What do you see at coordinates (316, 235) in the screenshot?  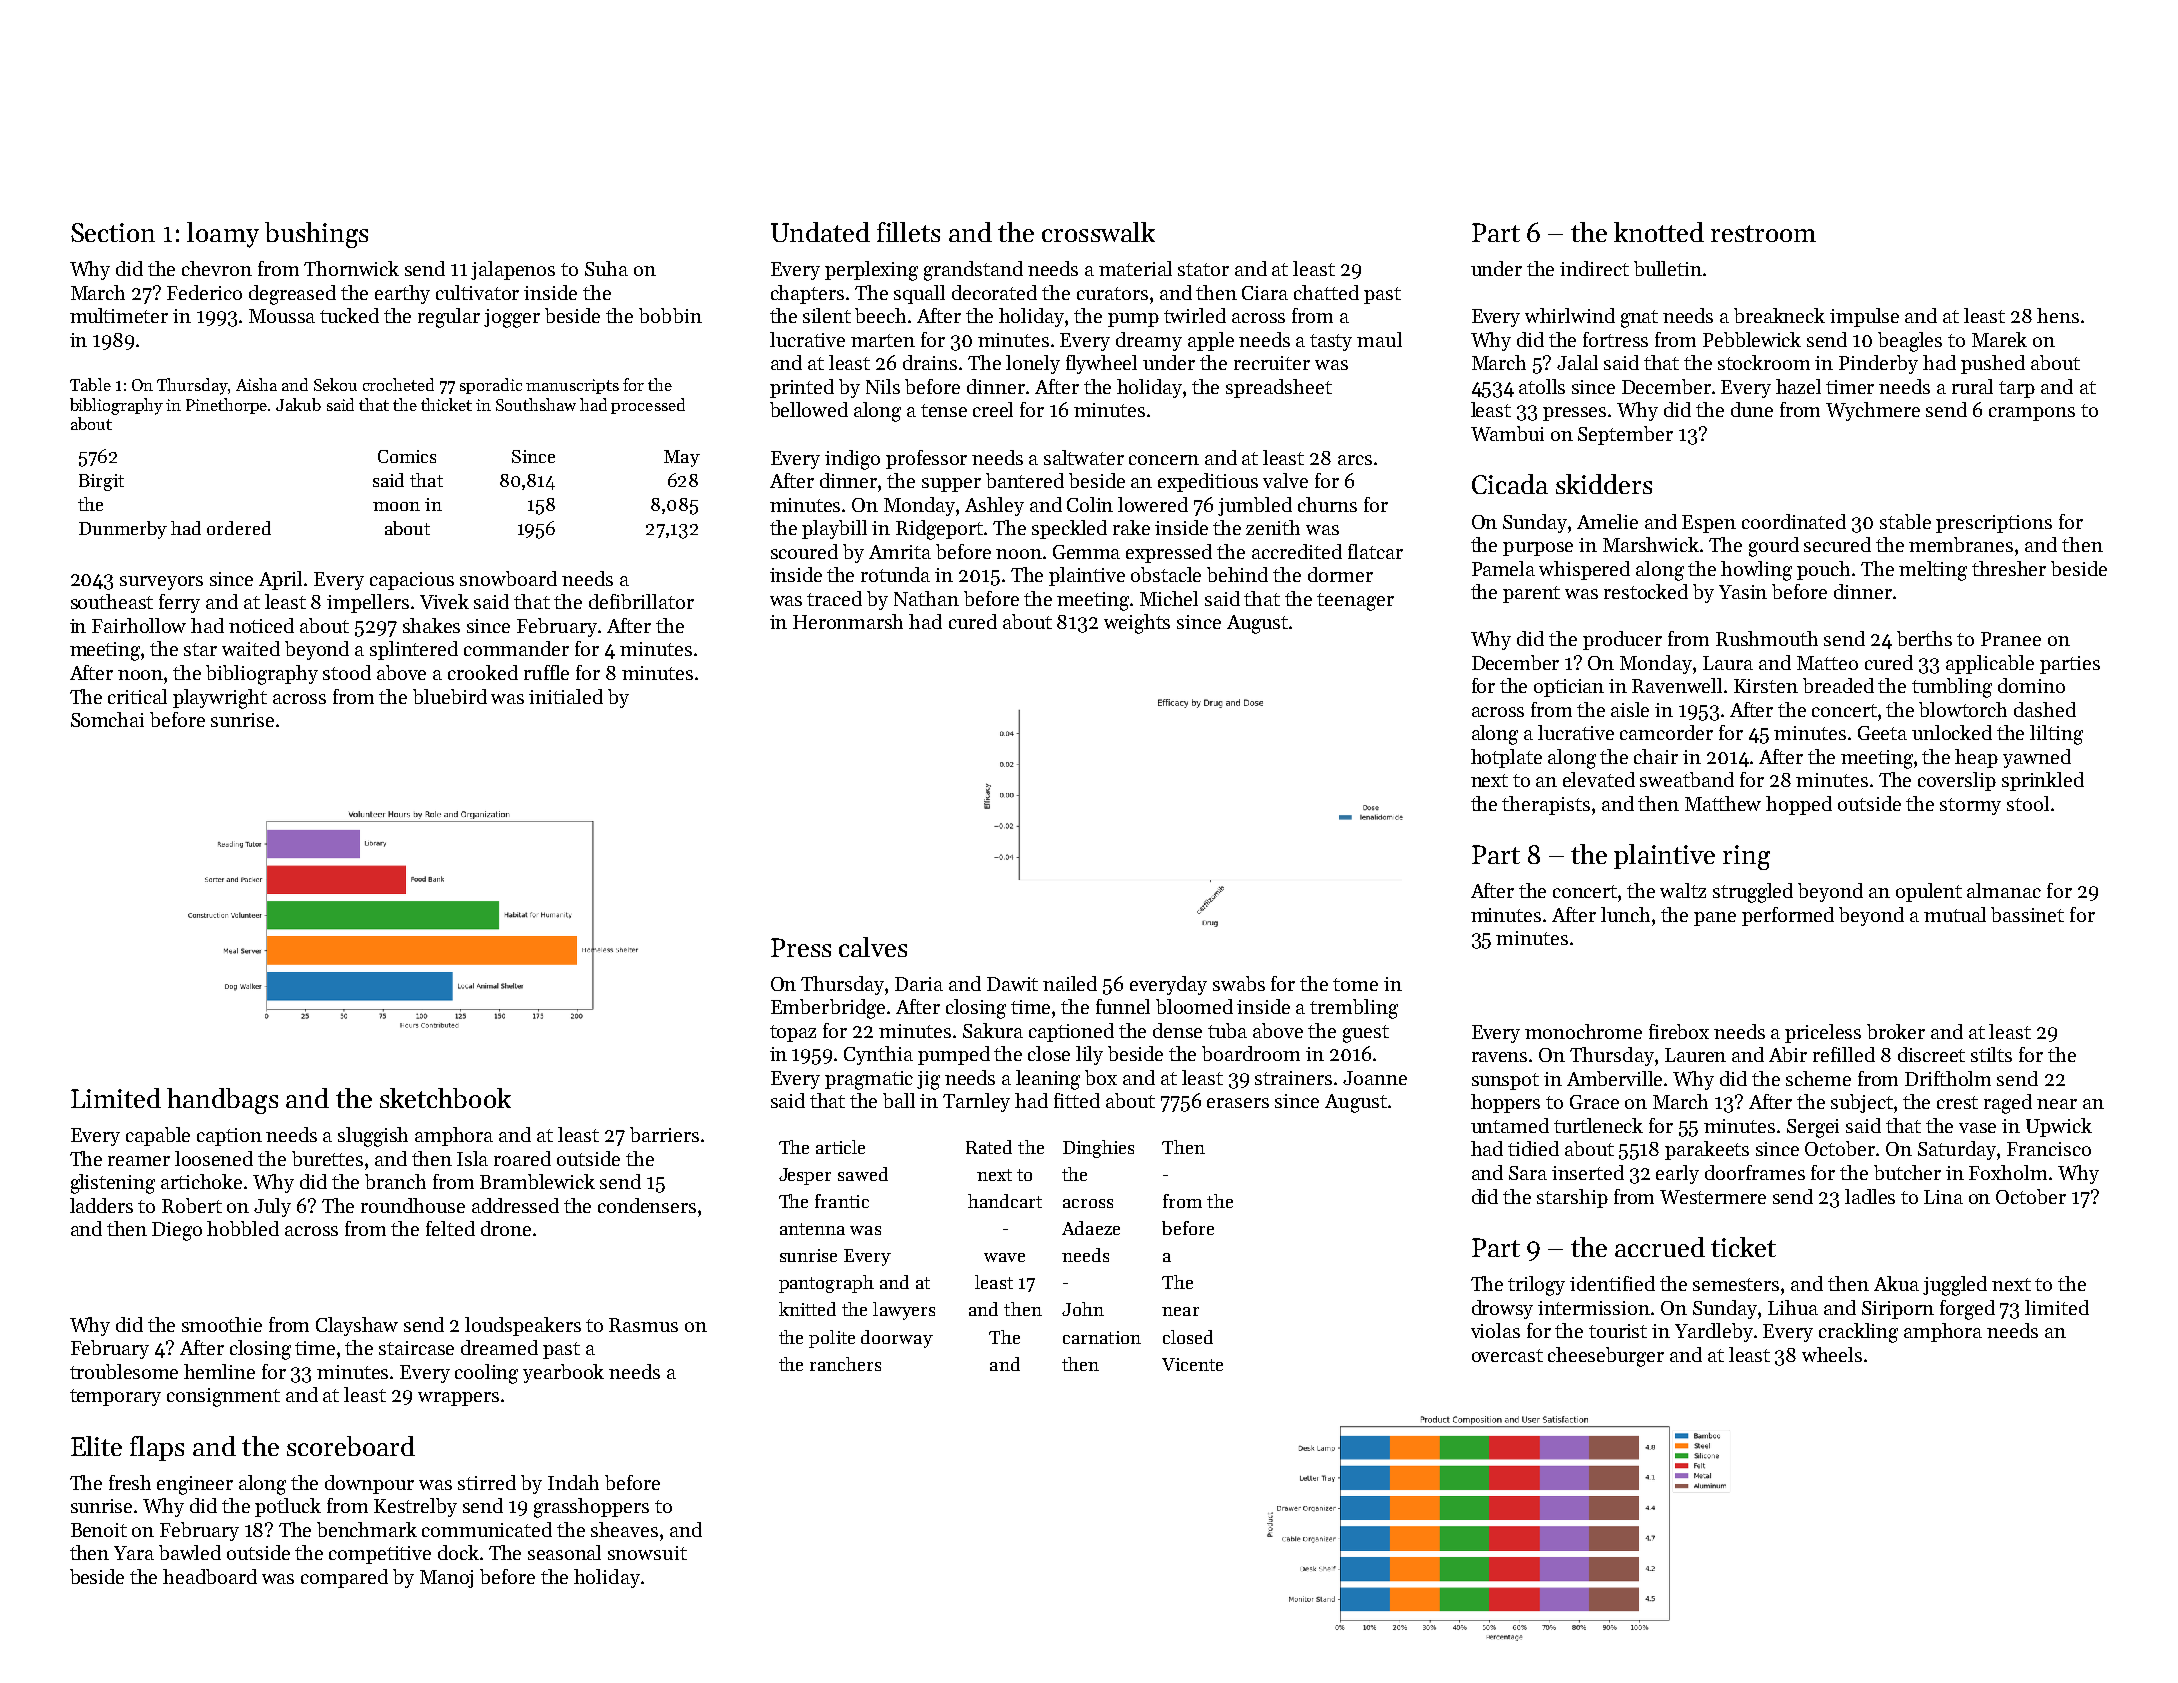 I see `bushings` at bounding box center [316, 235].
